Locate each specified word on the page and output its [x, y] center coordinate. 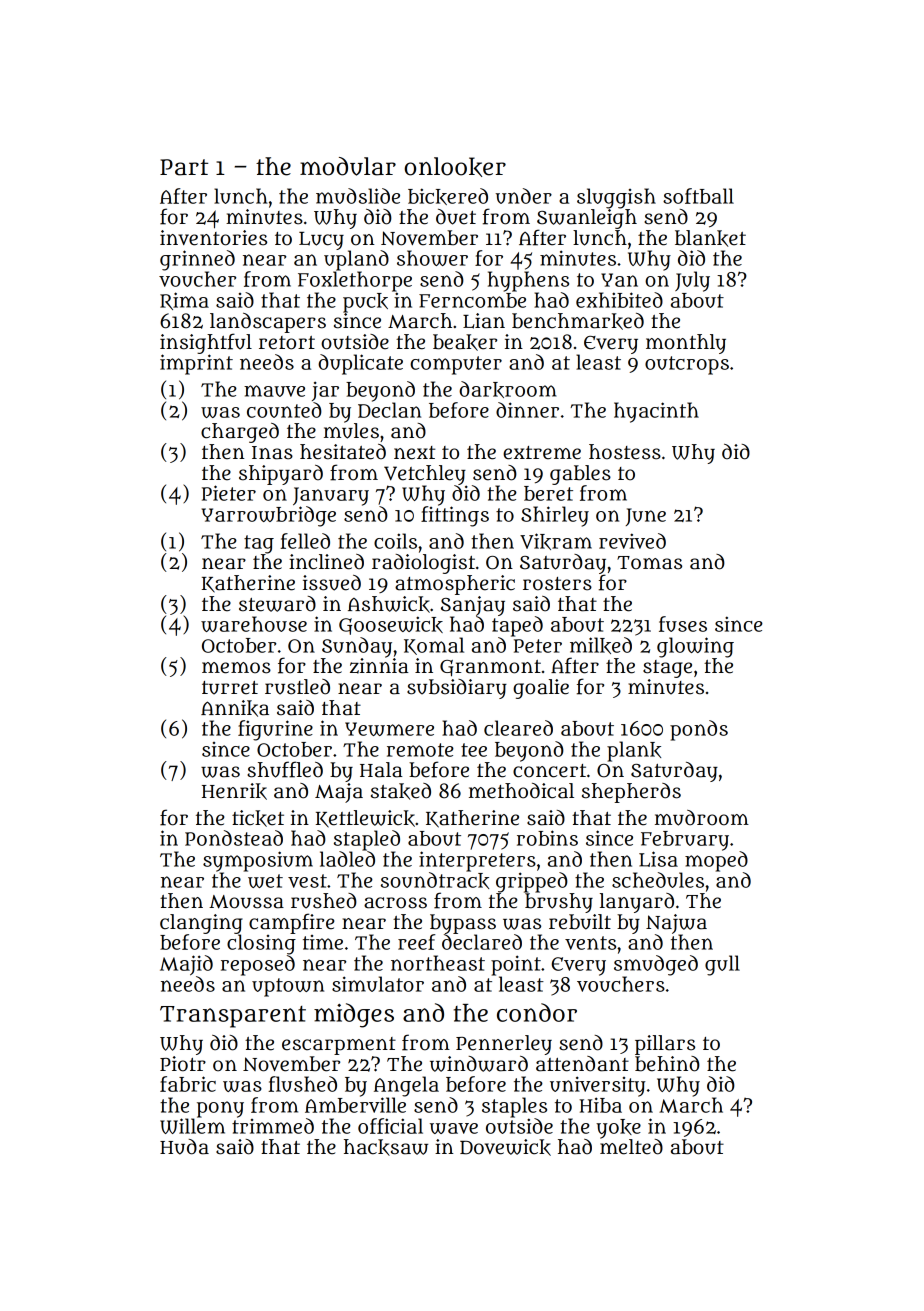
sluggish [616, 198]
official [390, 1126]
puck [365, 302]
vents [590, 943]
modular [348, 166]
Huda [184, 1147]
